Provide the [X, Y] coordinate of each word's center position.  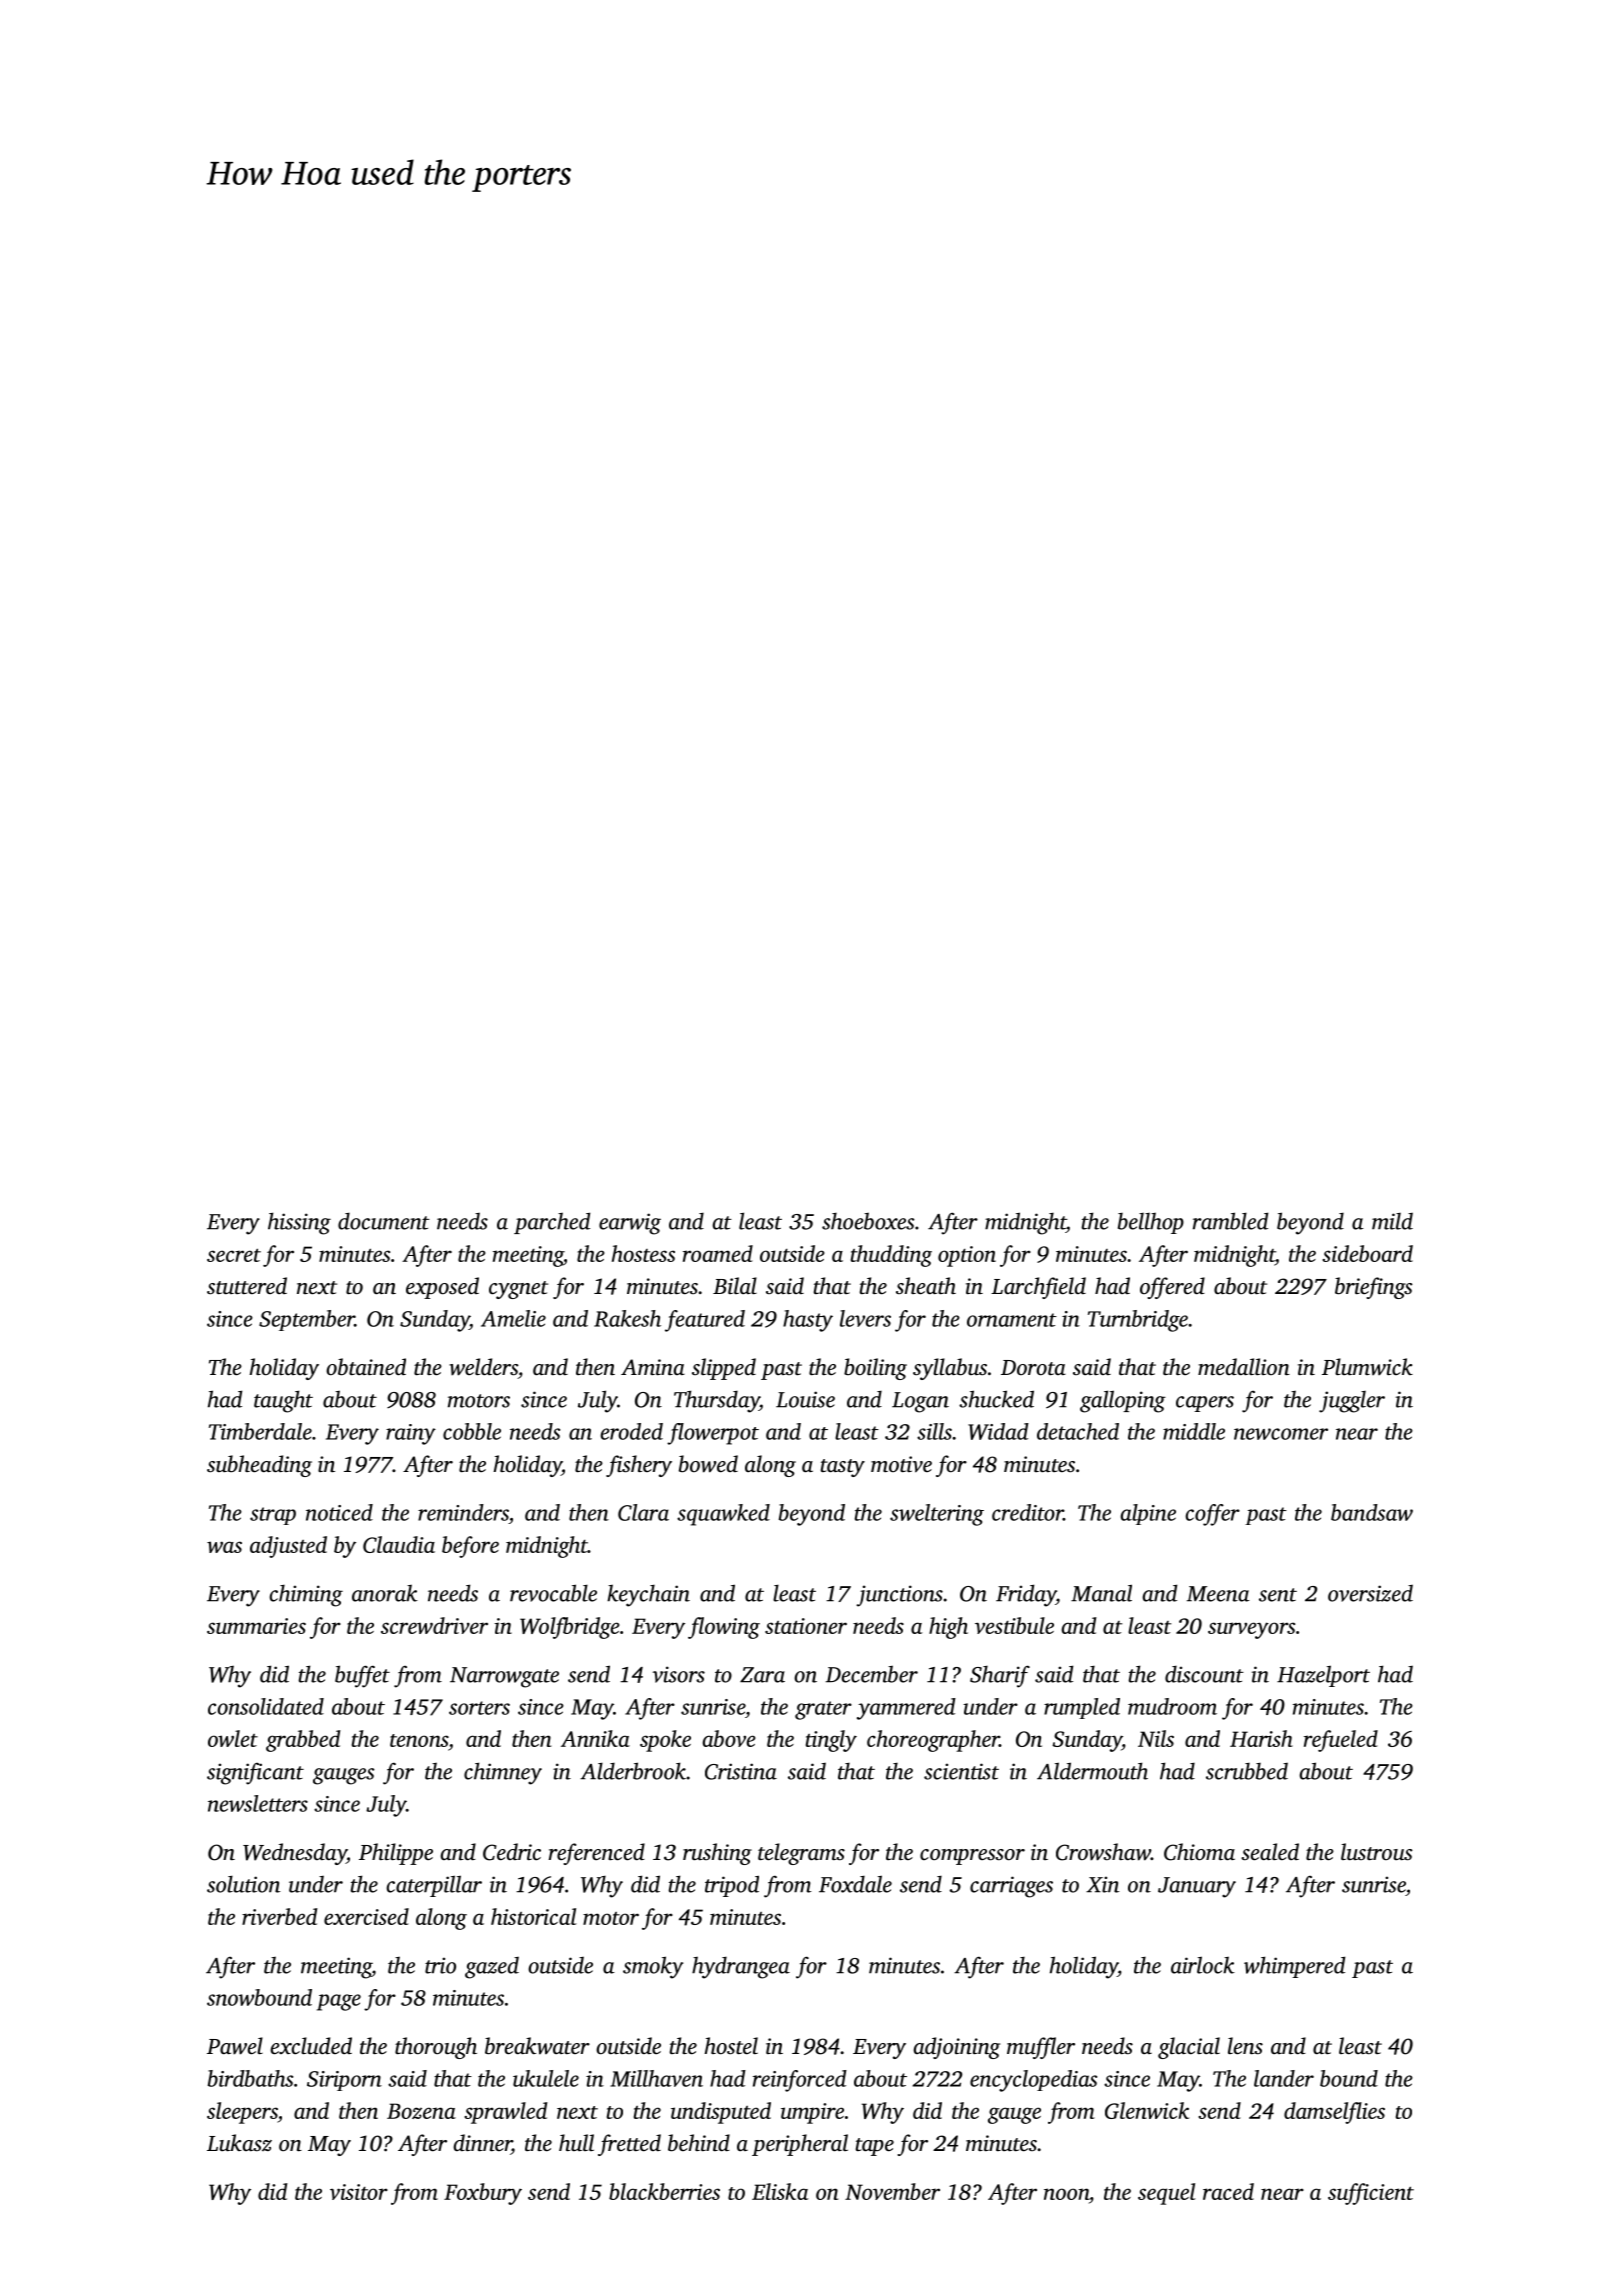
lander [1284, 2078]
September [307, 1320]
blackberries [664, 2191]
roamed [718, 1253]
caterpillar [434, 1886]
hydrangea [741, 1967]
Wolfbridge [569, 1628]
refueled [1341, 1741]
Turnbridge [1138, 1321]
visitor [359, 2192]
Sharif [1000, 1676]
